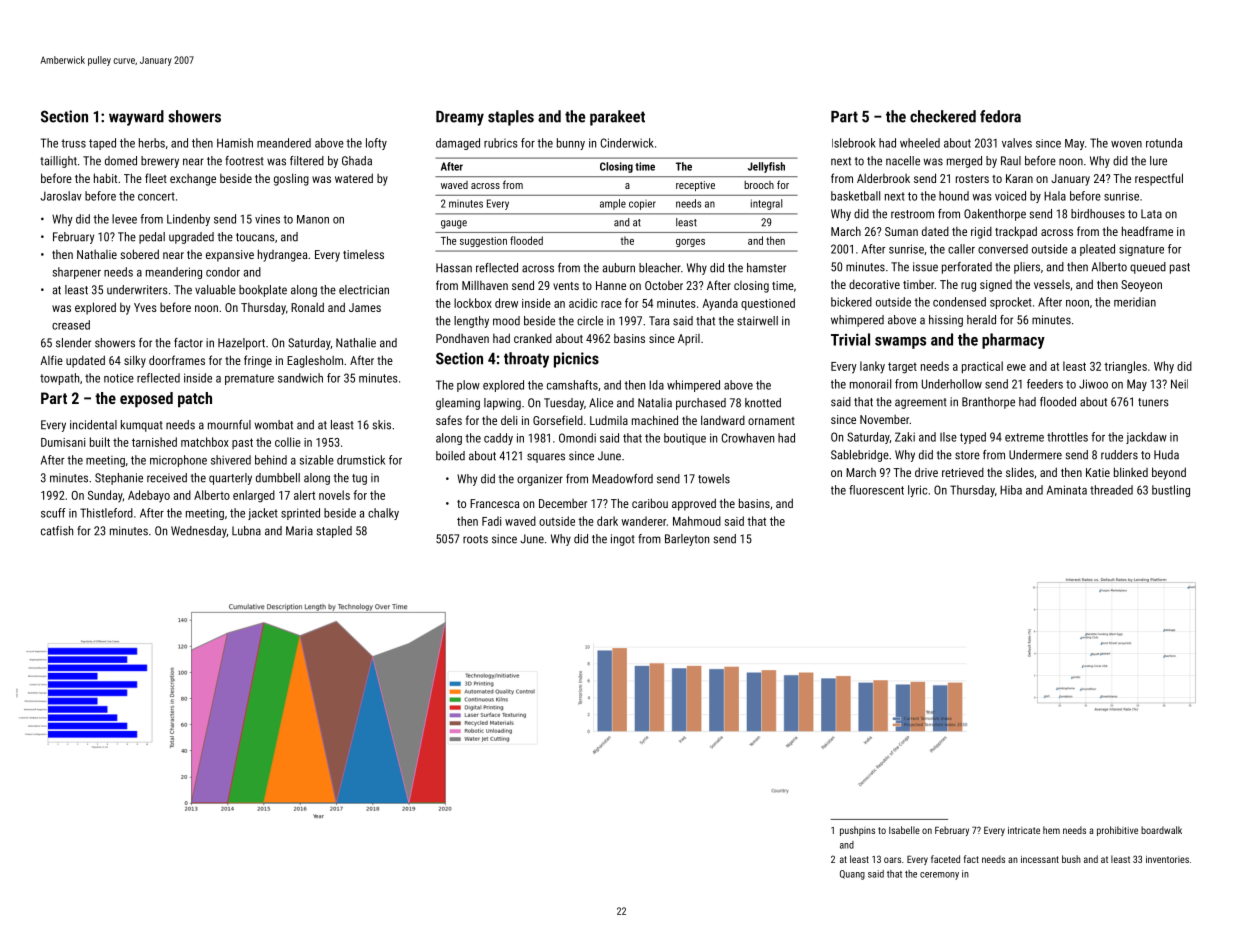 This image has height=952, width=1233. Describe the element at coordinates (857, 831) in the image. I see `pushpins` at that location.
